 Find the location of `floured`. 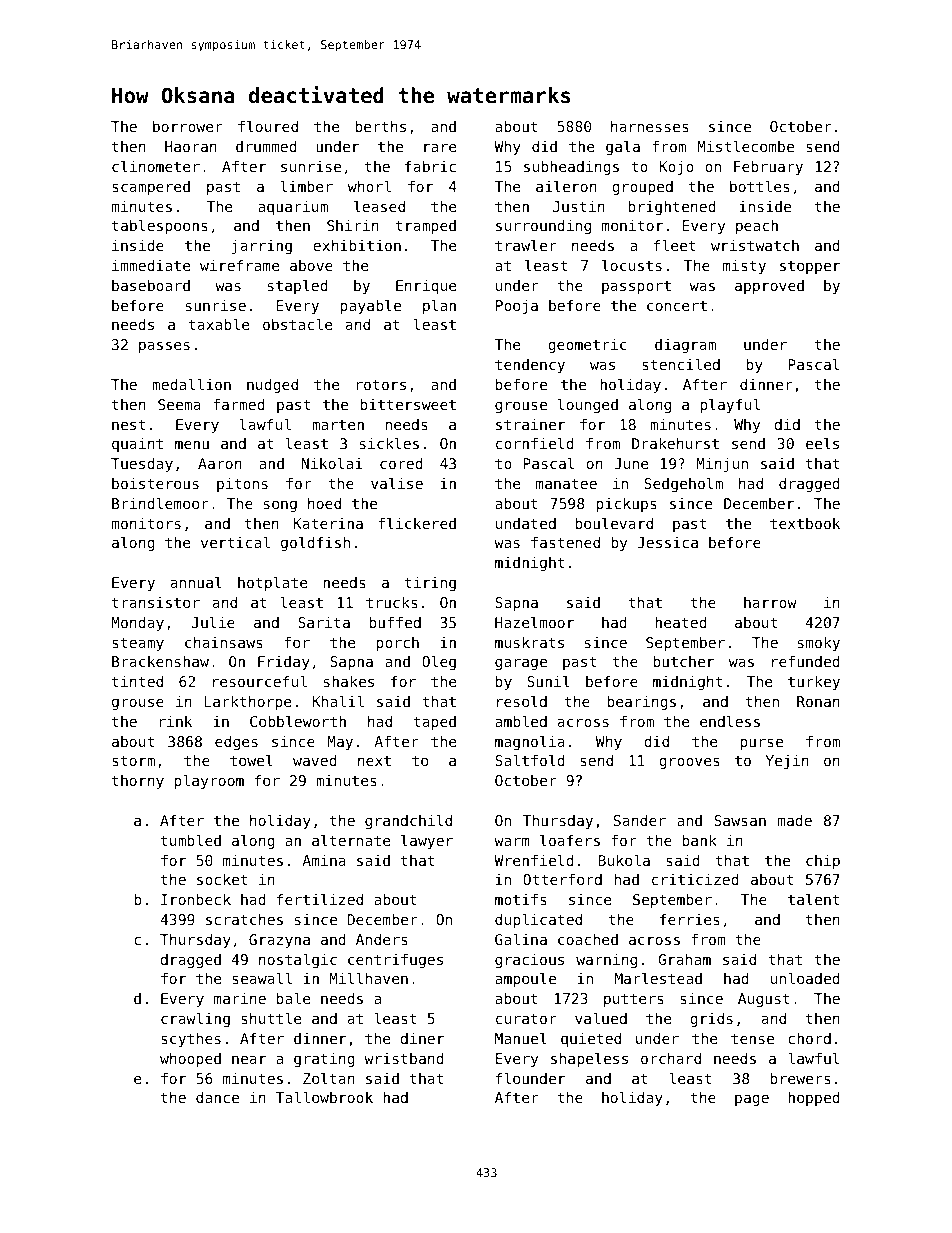

floured is located at coordinates (268, 126).
